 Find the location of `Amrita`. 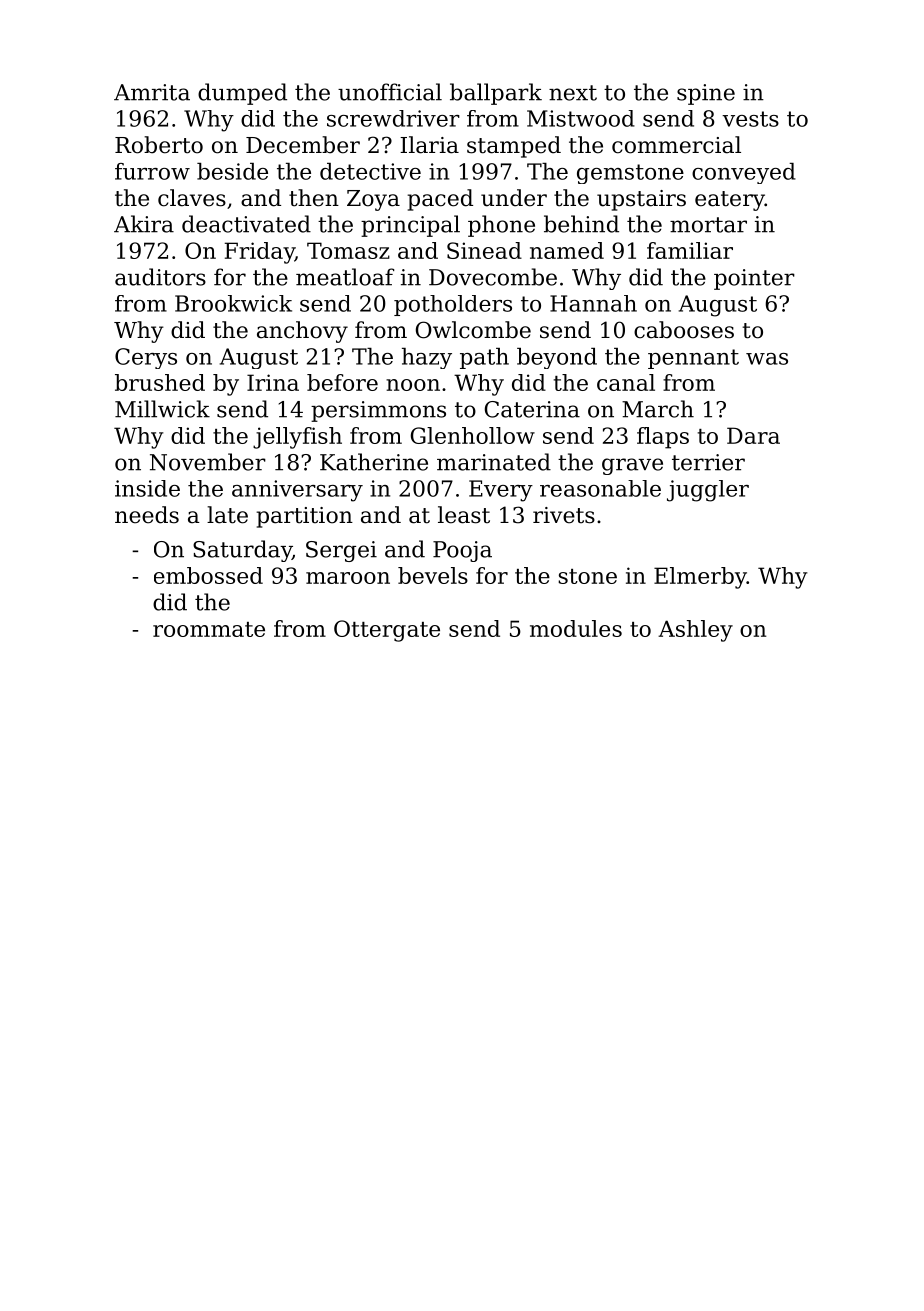

Amrita is located at coordinates (152, 92).
